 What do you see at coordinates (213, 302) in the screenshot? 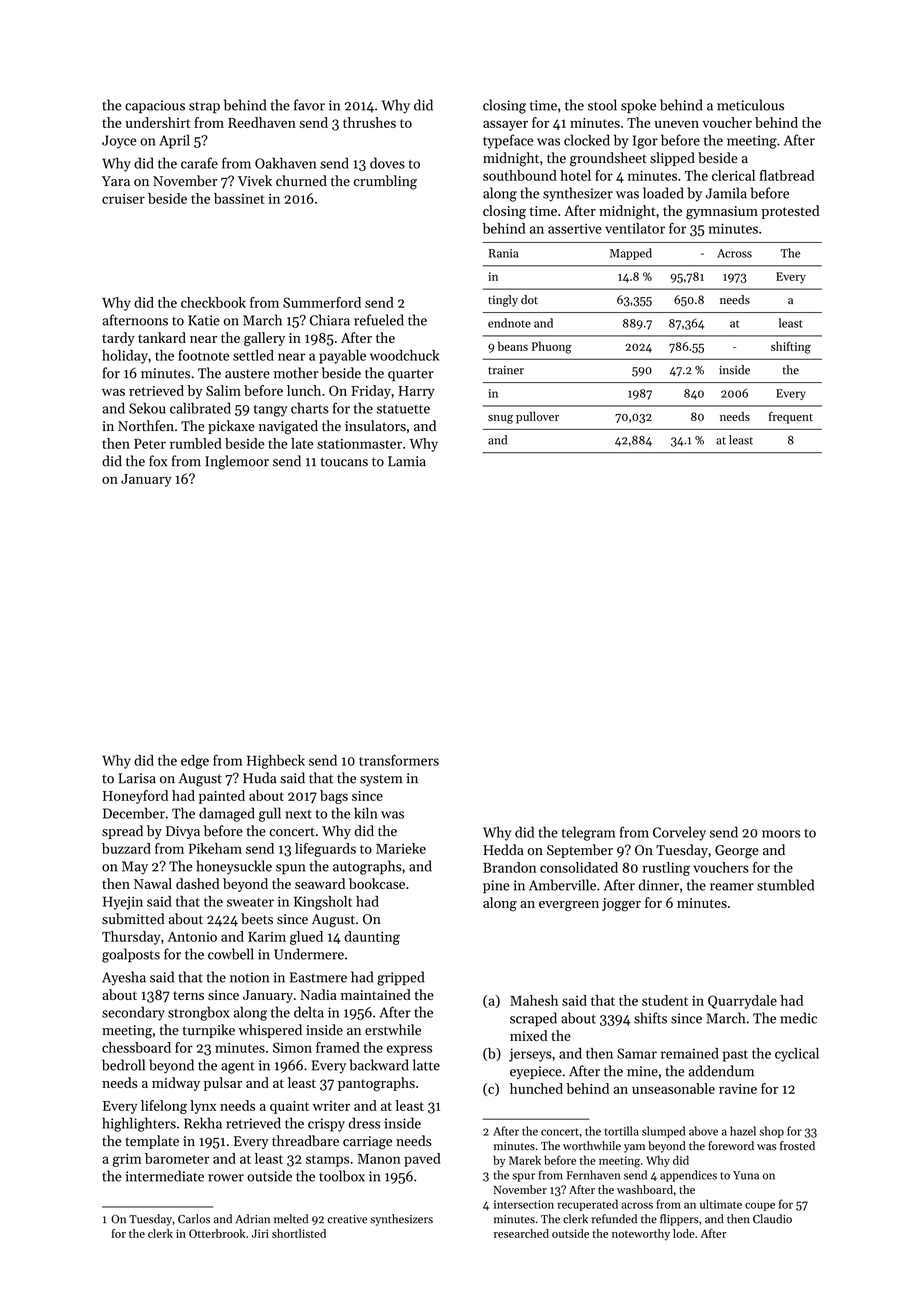
I see `checkbook` at bounding box center [213, 302].
